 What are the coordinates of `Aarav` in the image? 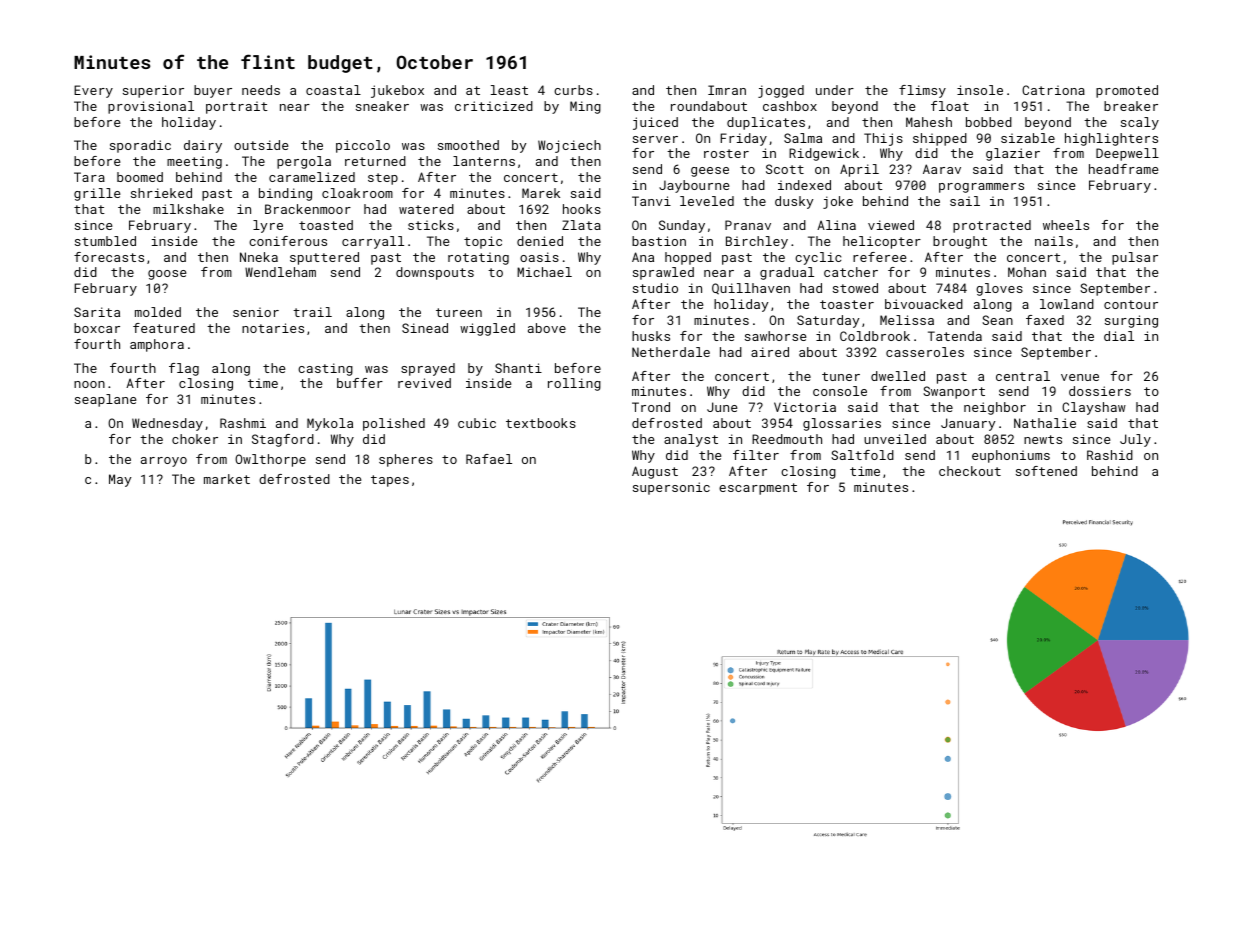 It's located at (942, 169).
